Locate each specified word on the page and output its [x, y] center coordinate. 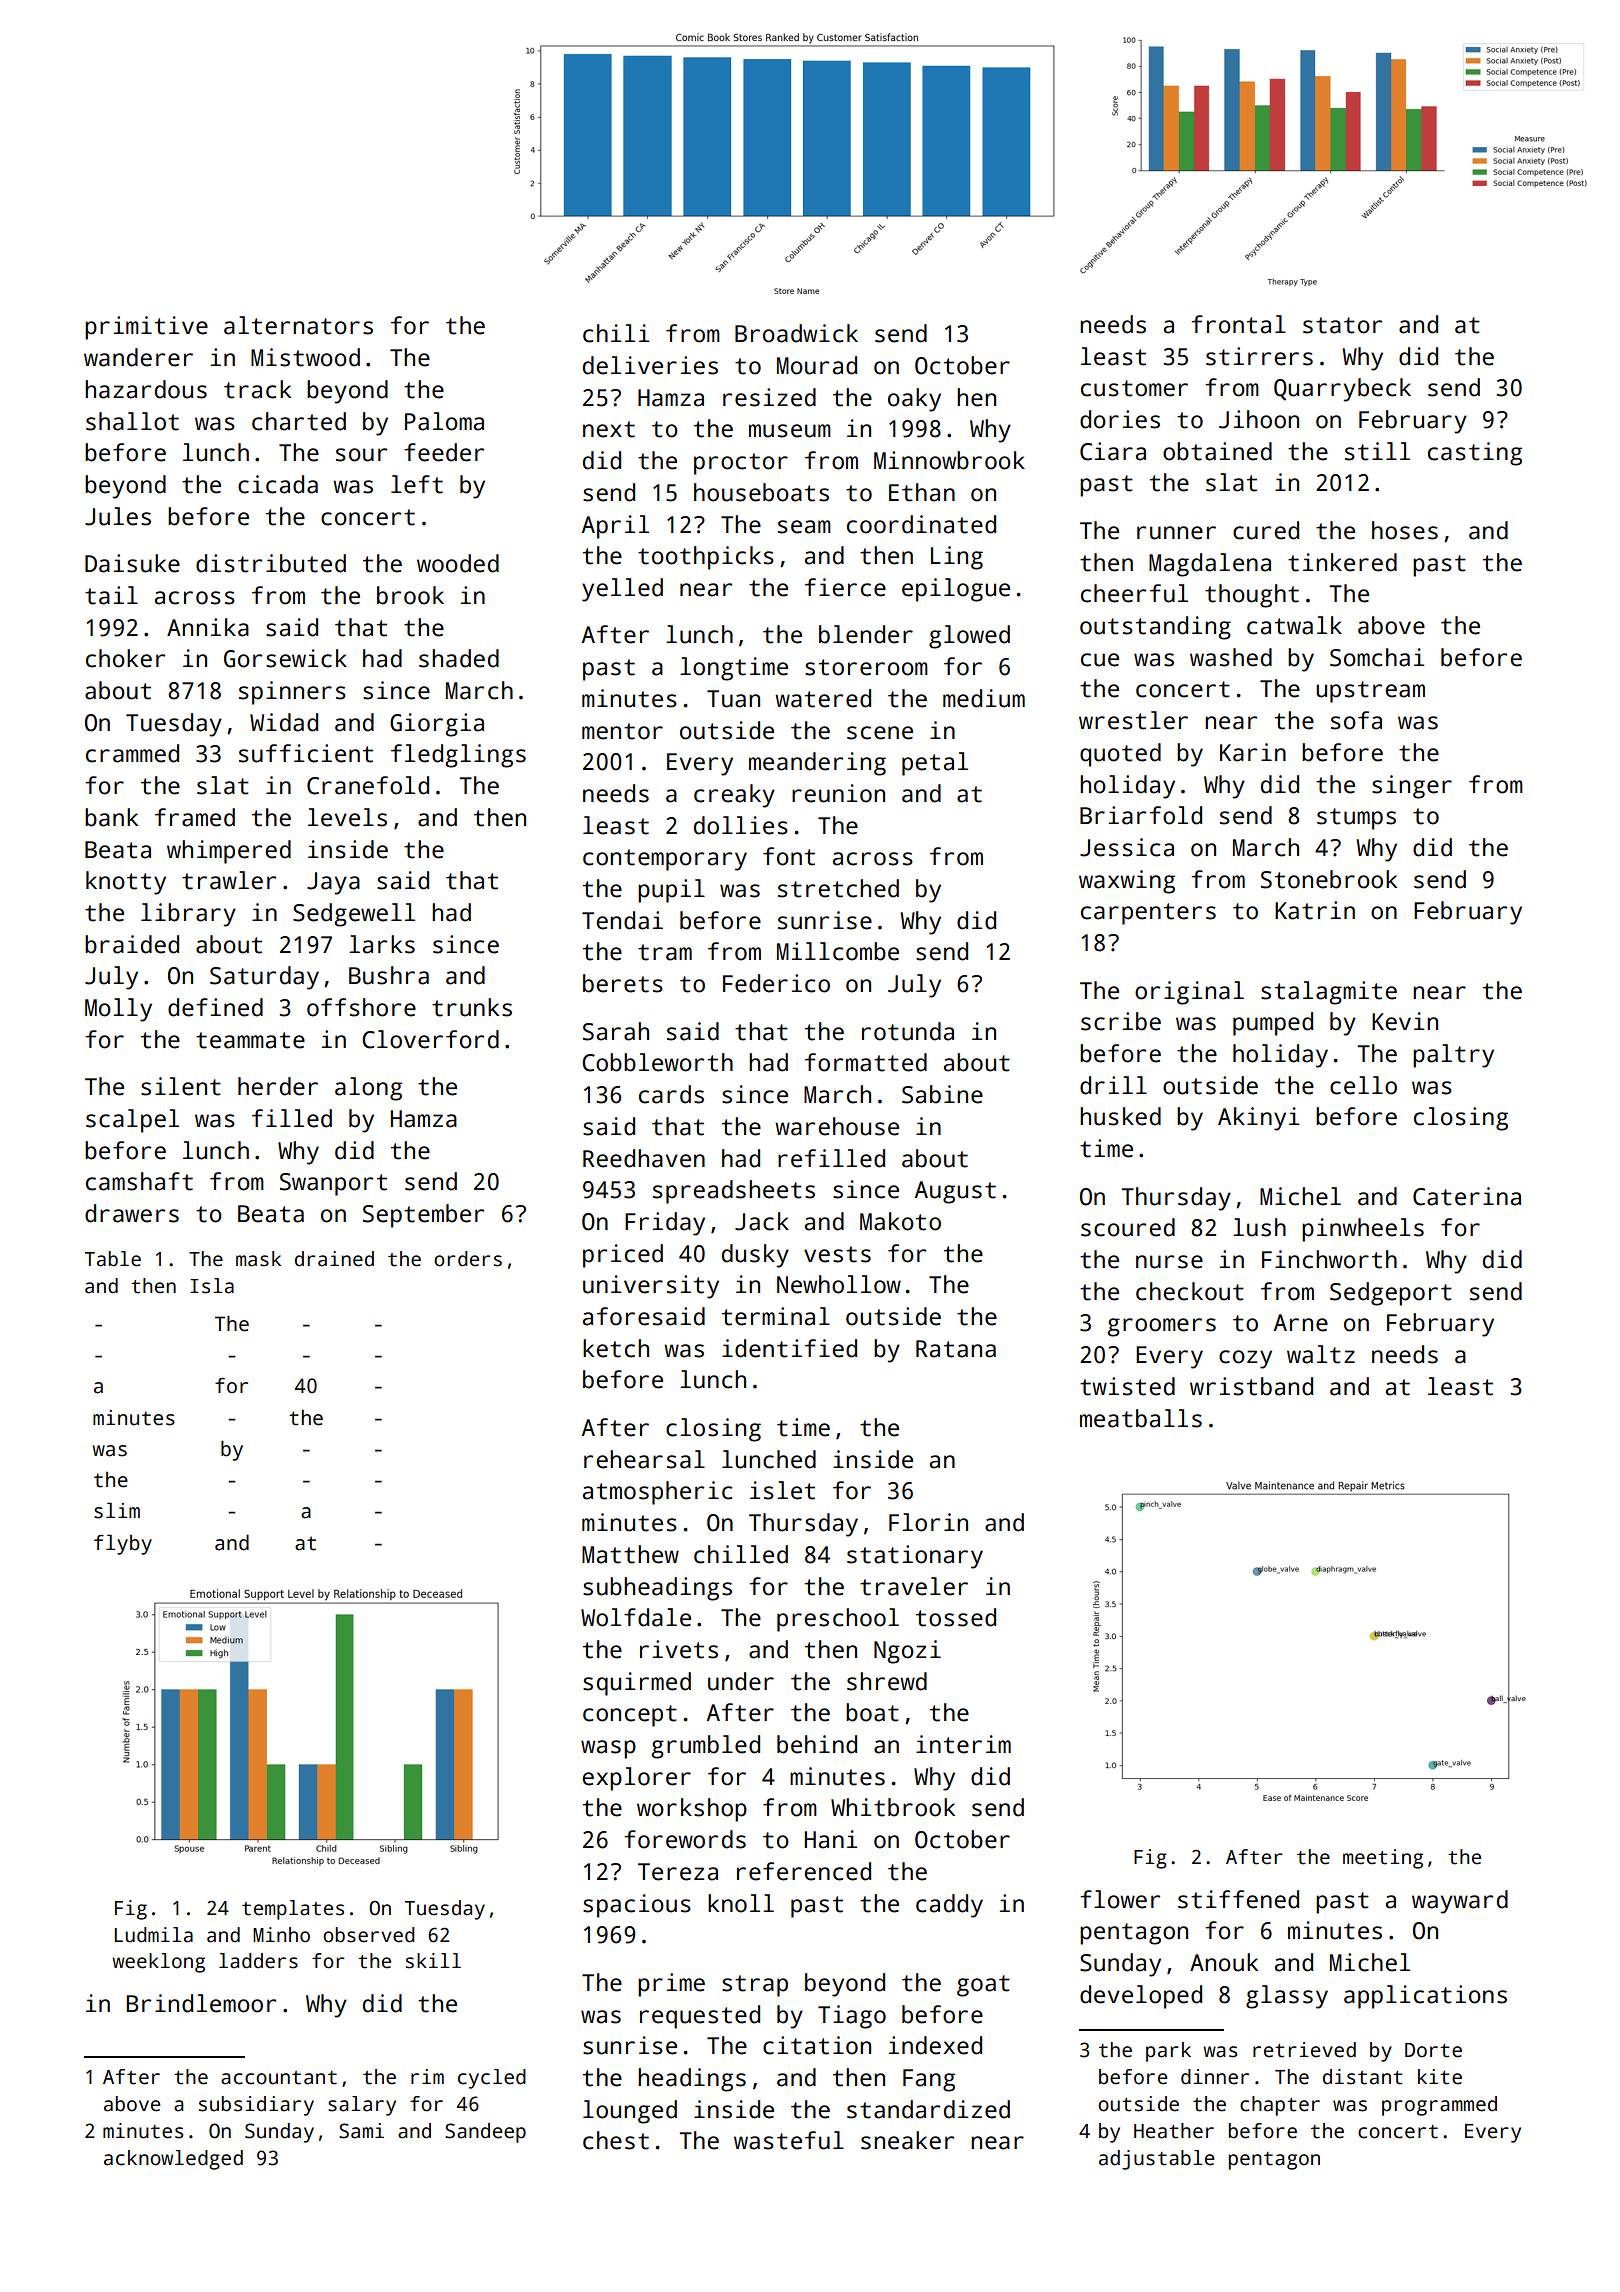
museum [790, 431]
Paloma [444, 421]
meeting [1383, 1859]
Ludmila [154, 1935]
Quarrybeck [1342, 390]
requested [700, 2017]
